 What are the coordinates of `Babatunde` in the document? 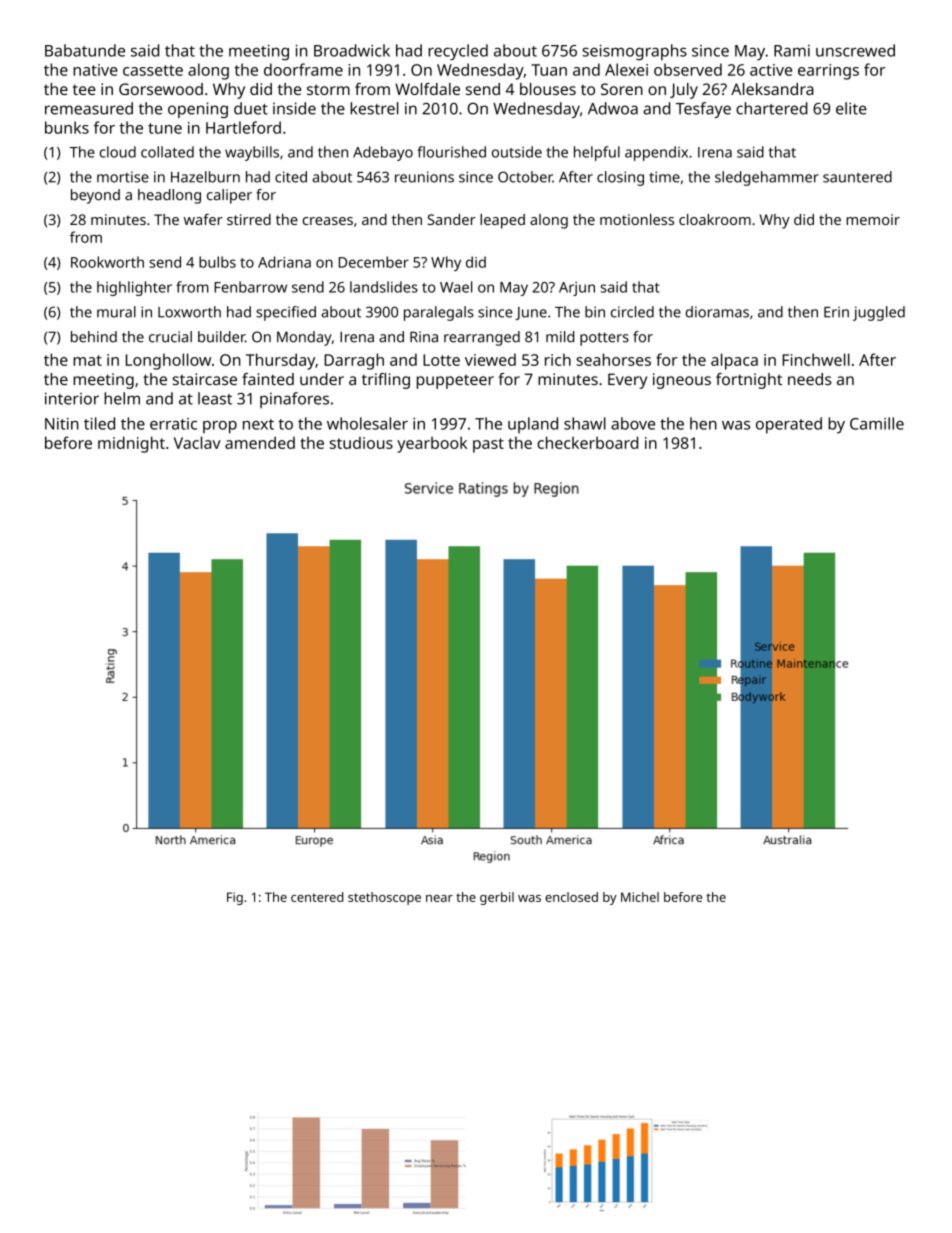 It's located at (85, 50).
